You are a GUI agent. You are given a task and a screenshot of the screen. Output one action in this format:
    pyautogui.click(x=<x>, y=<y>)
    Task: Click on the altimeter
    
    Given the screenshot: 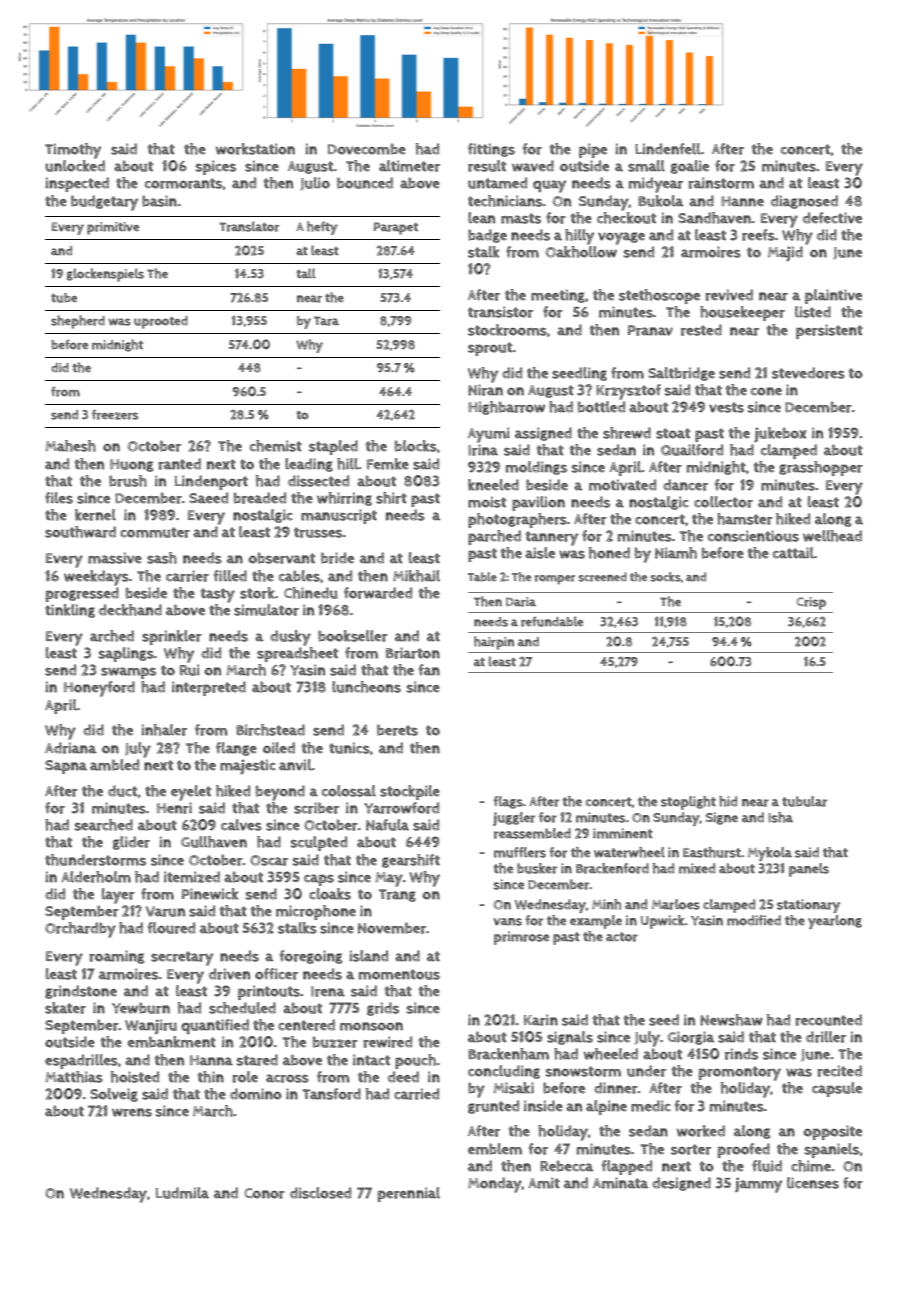 What is the action you would take?
    pyautogui.click(x=409, y=166)
